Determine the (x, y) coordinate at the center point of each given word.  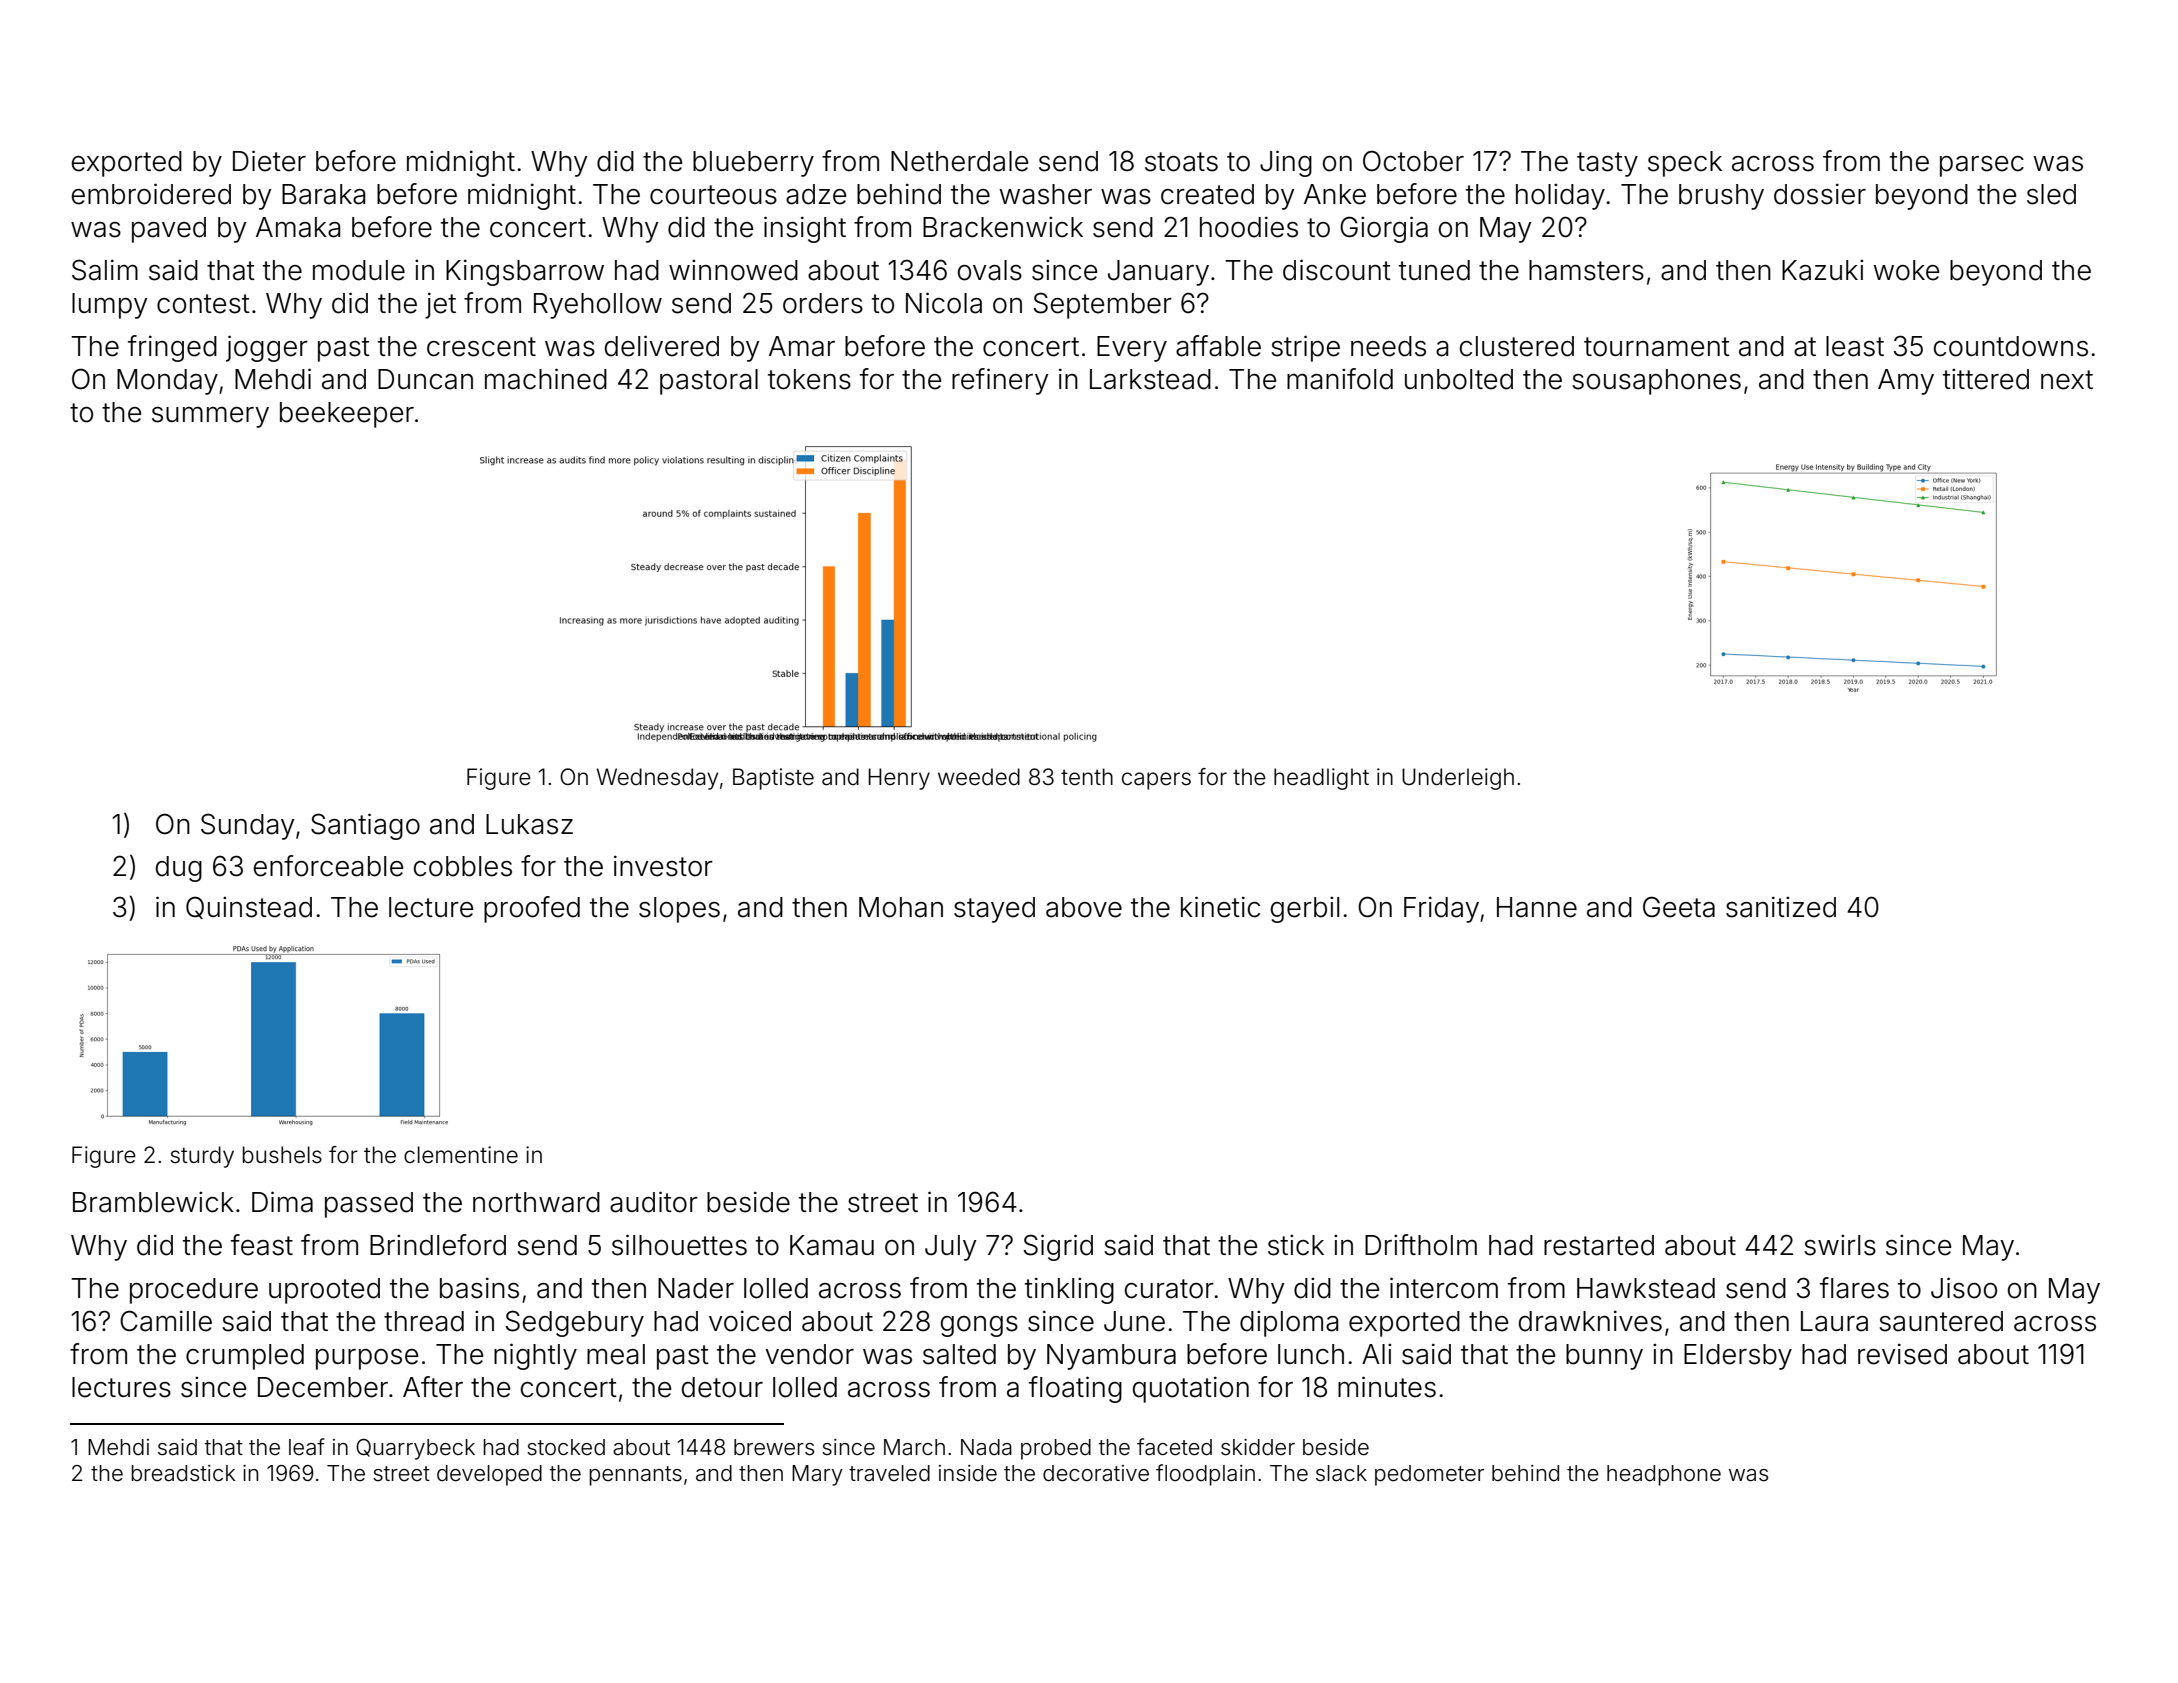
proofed (532, 909)
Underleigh (1458, 779)
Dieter (269, 161)
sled (2051, 194)
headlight (1321, 779)
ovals (990, 270)
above (1084, 907)
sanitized (1781, 907)
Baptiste (773, 779)
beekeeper (347, 415)
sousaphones (1656, 382)
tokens (809, 379)
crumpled (245, 1357)
